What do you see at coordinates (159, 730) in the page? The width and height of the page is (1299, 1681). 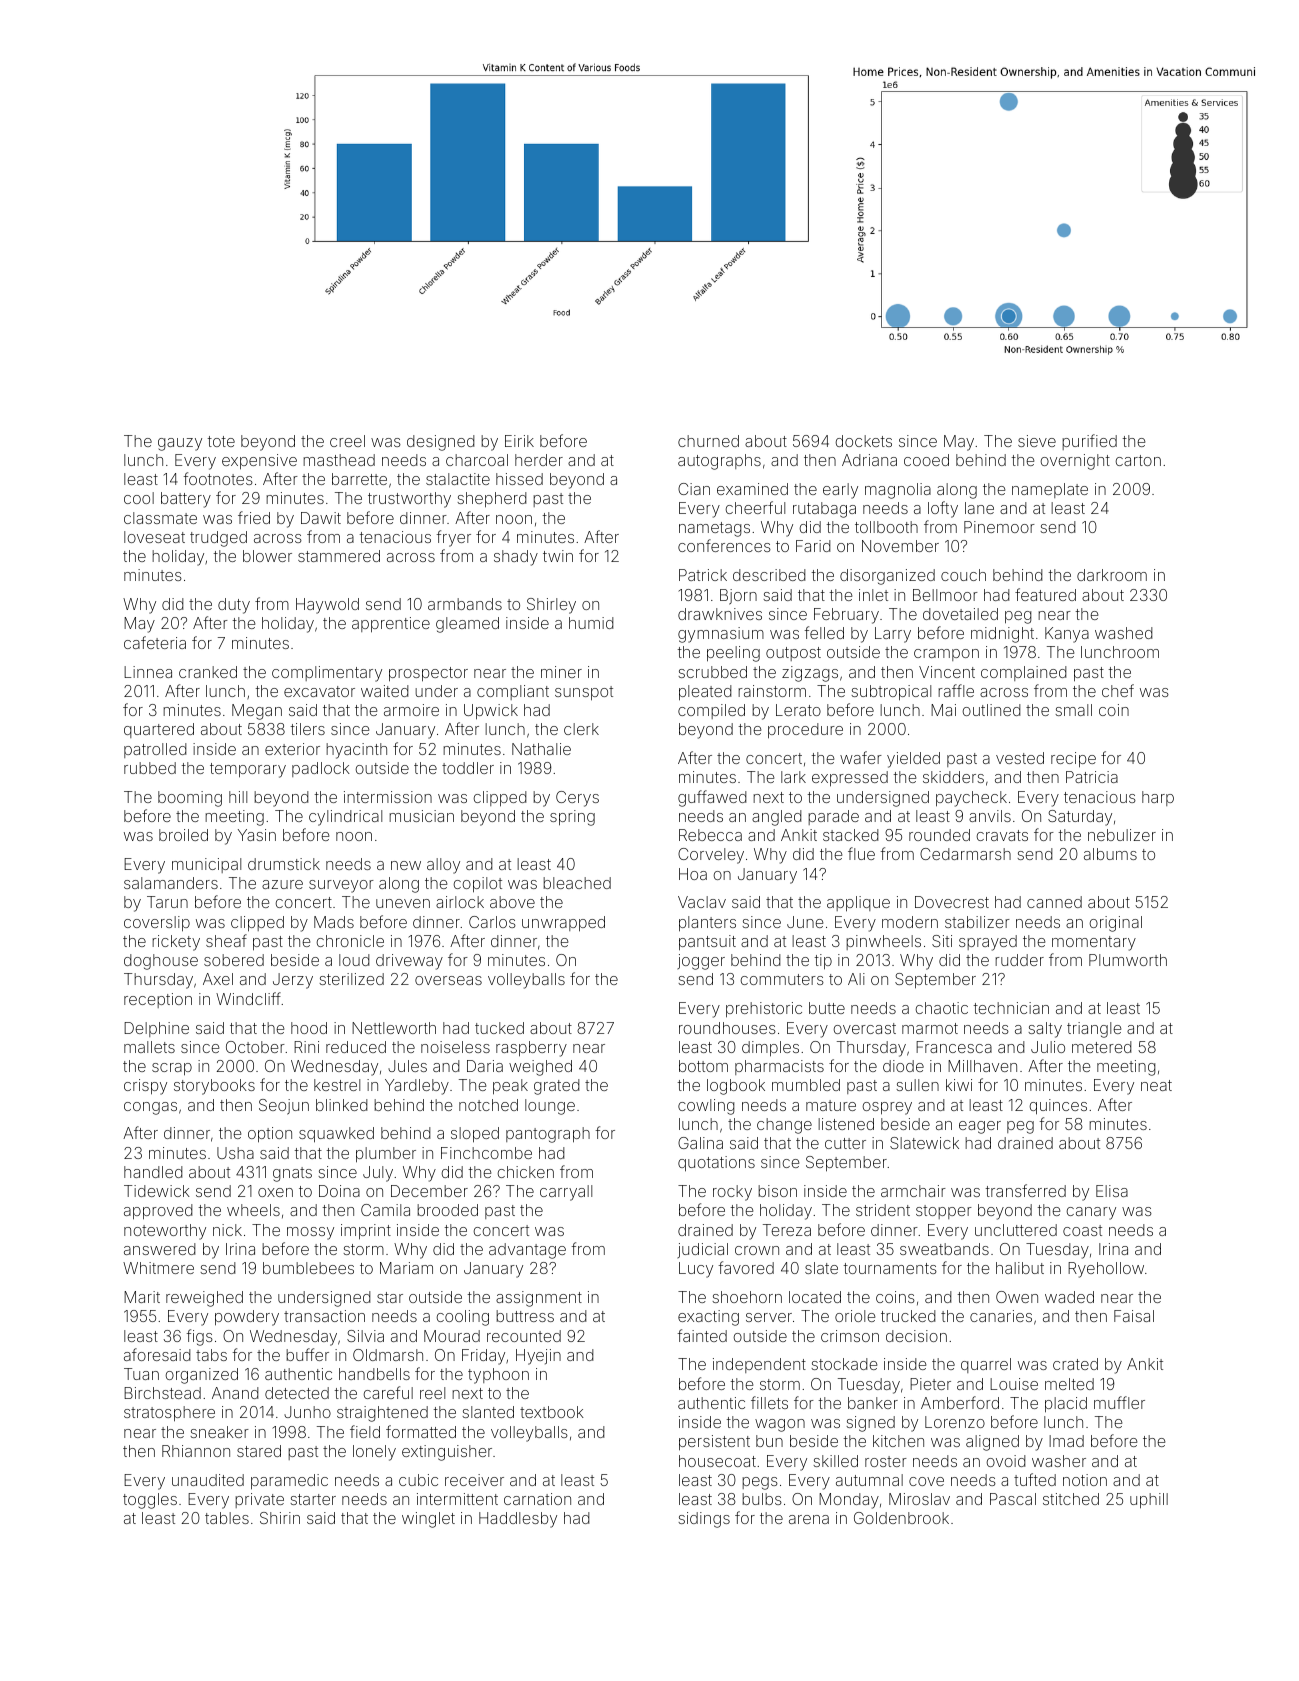 I see `quartered` at bounding box center [159, 730].
